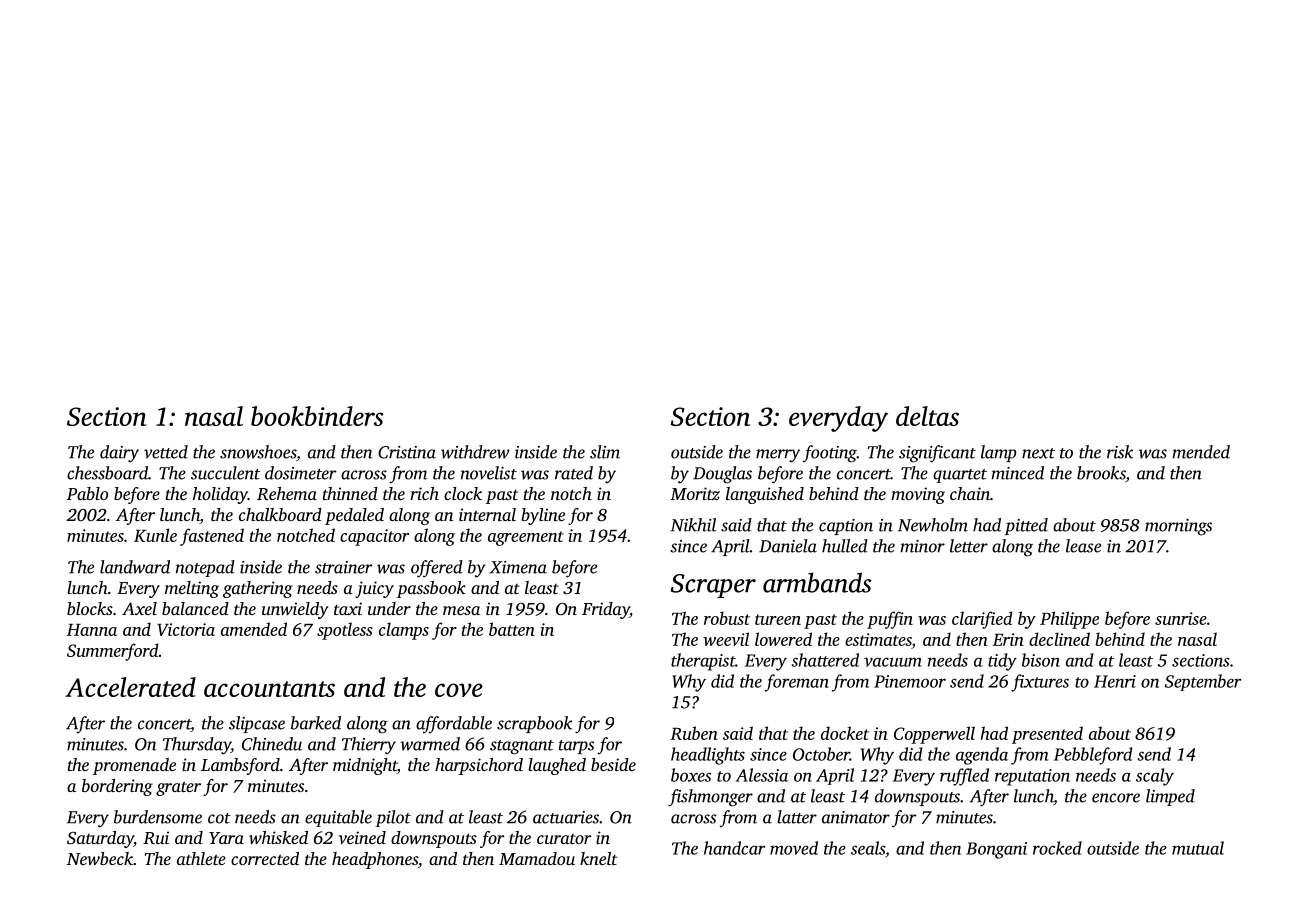 Image resolution: width=1308 pixels, height=924 pixels. Describe the element at coordinates (1093, 756) in the screenshot. I see `Pebbleford` at that location.
